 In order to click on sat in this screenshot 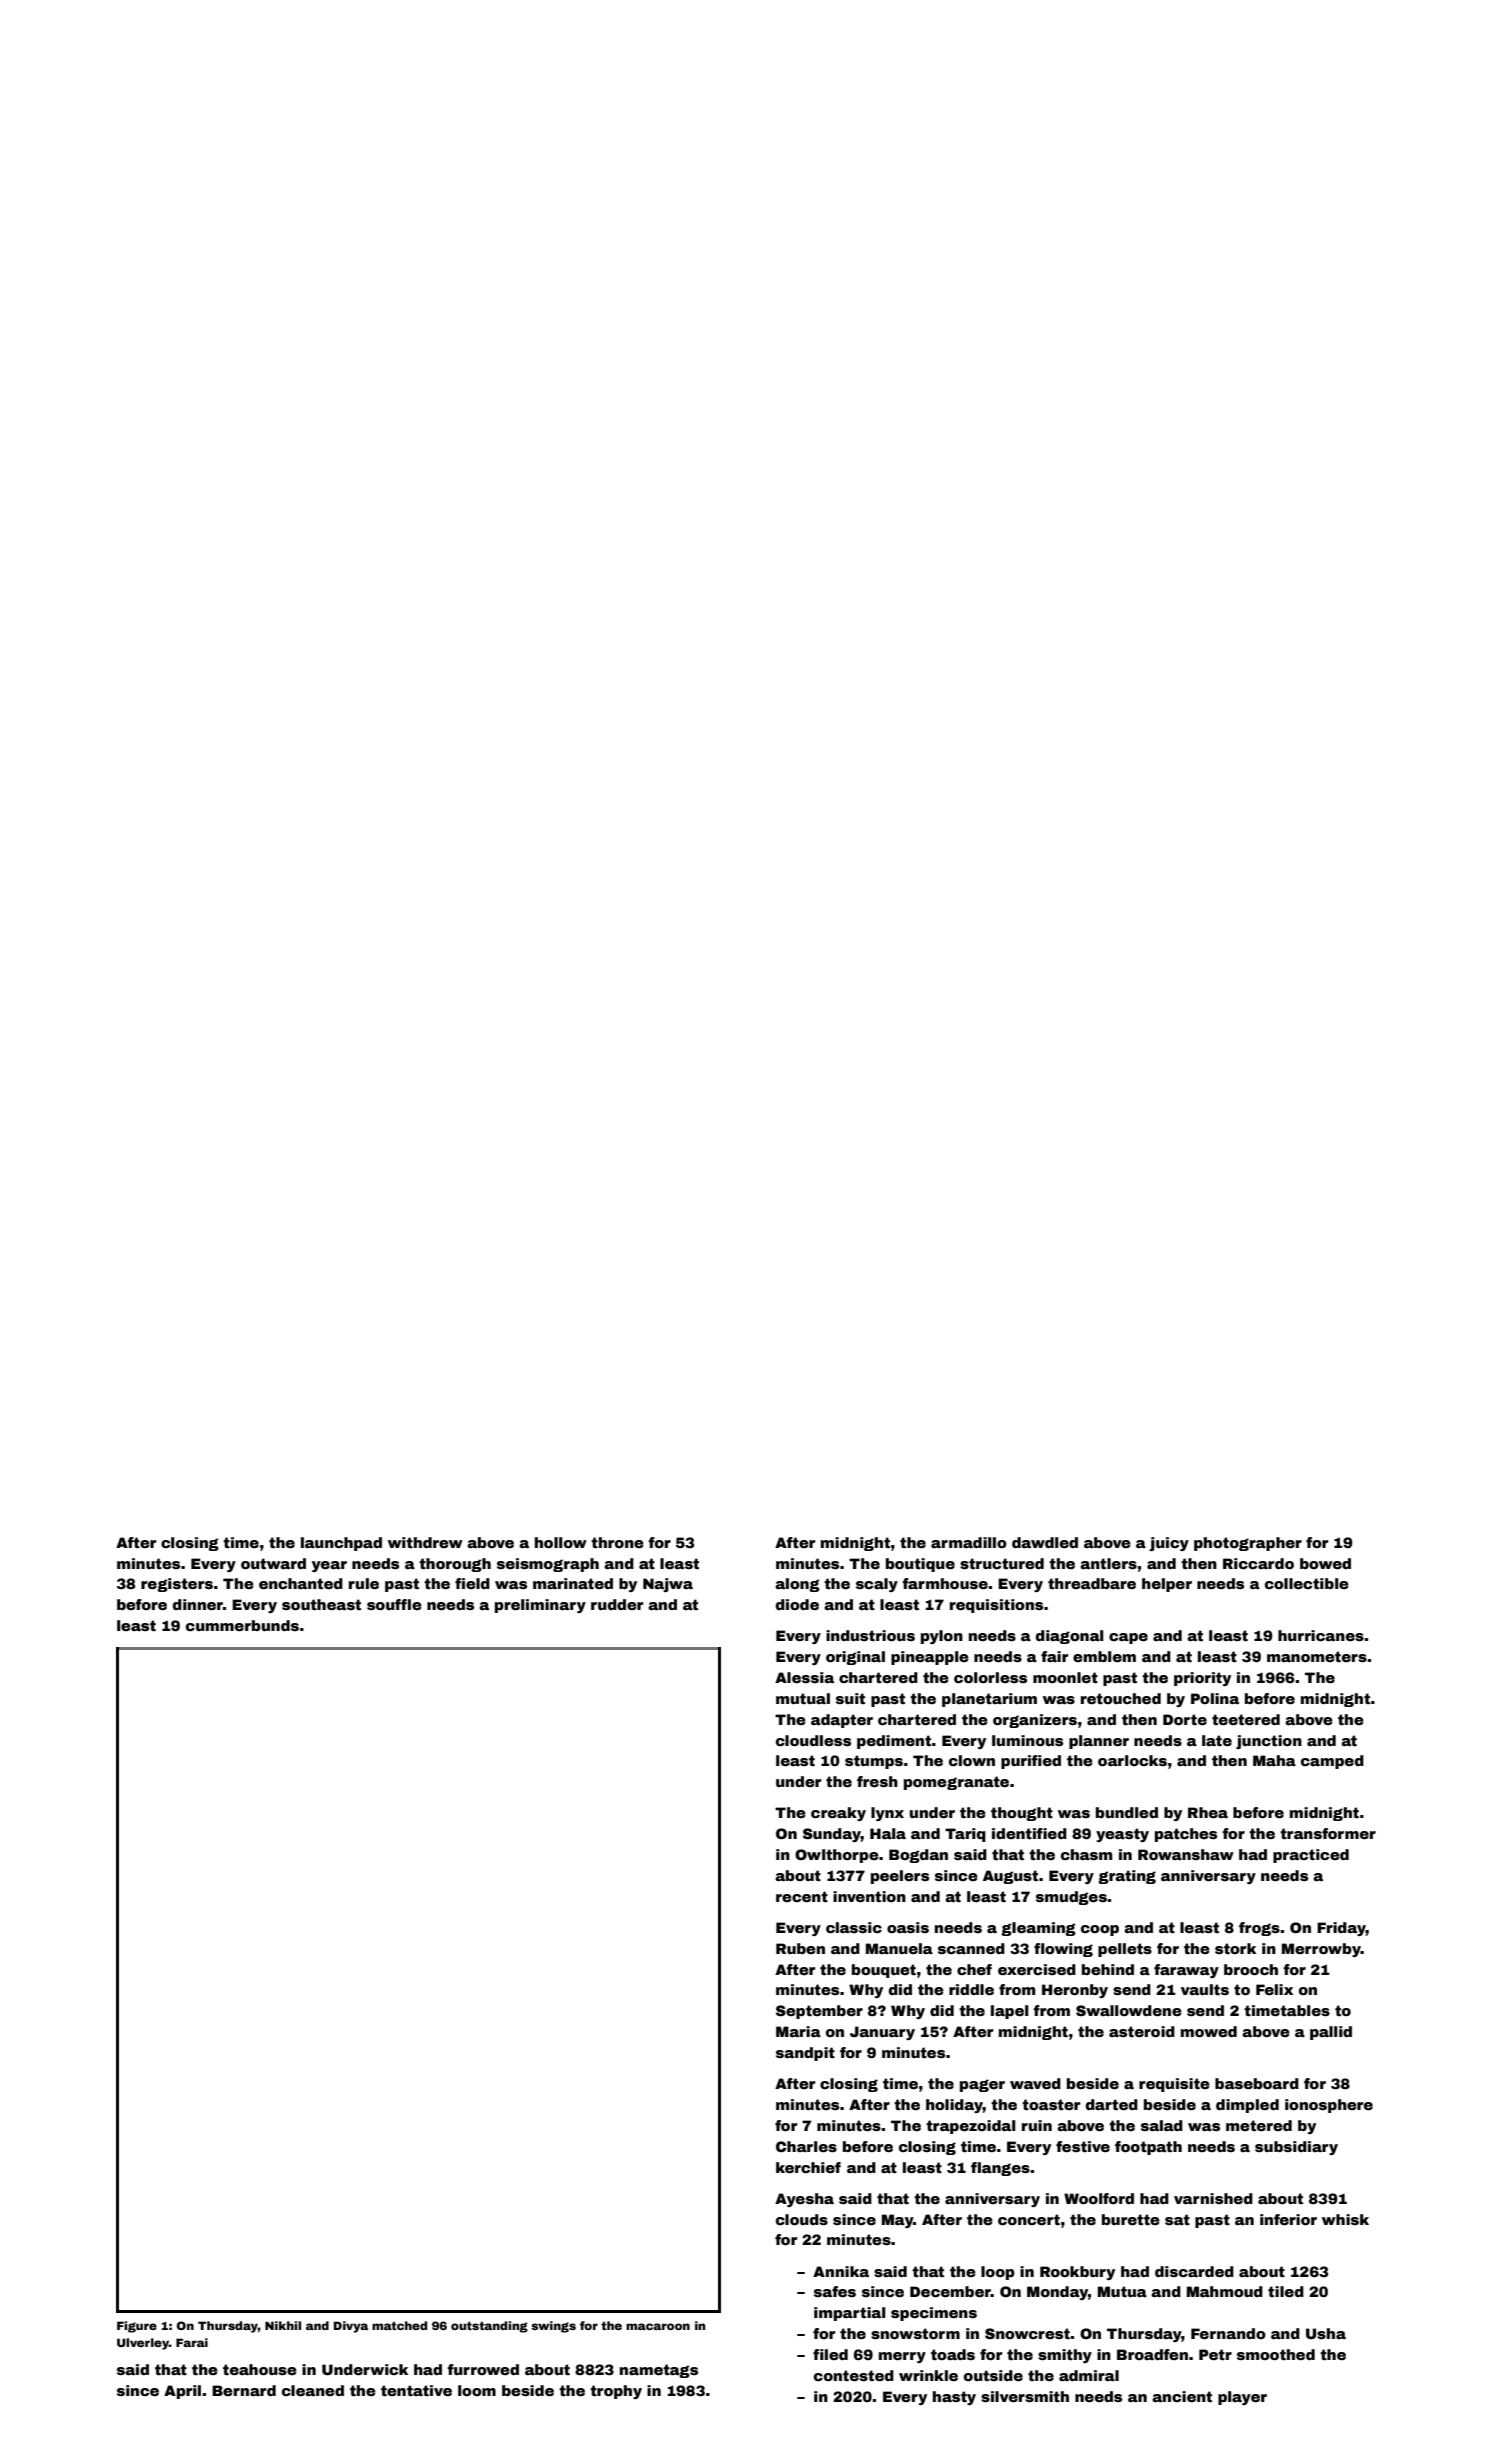, I will do `click(1177, 2219)`.
